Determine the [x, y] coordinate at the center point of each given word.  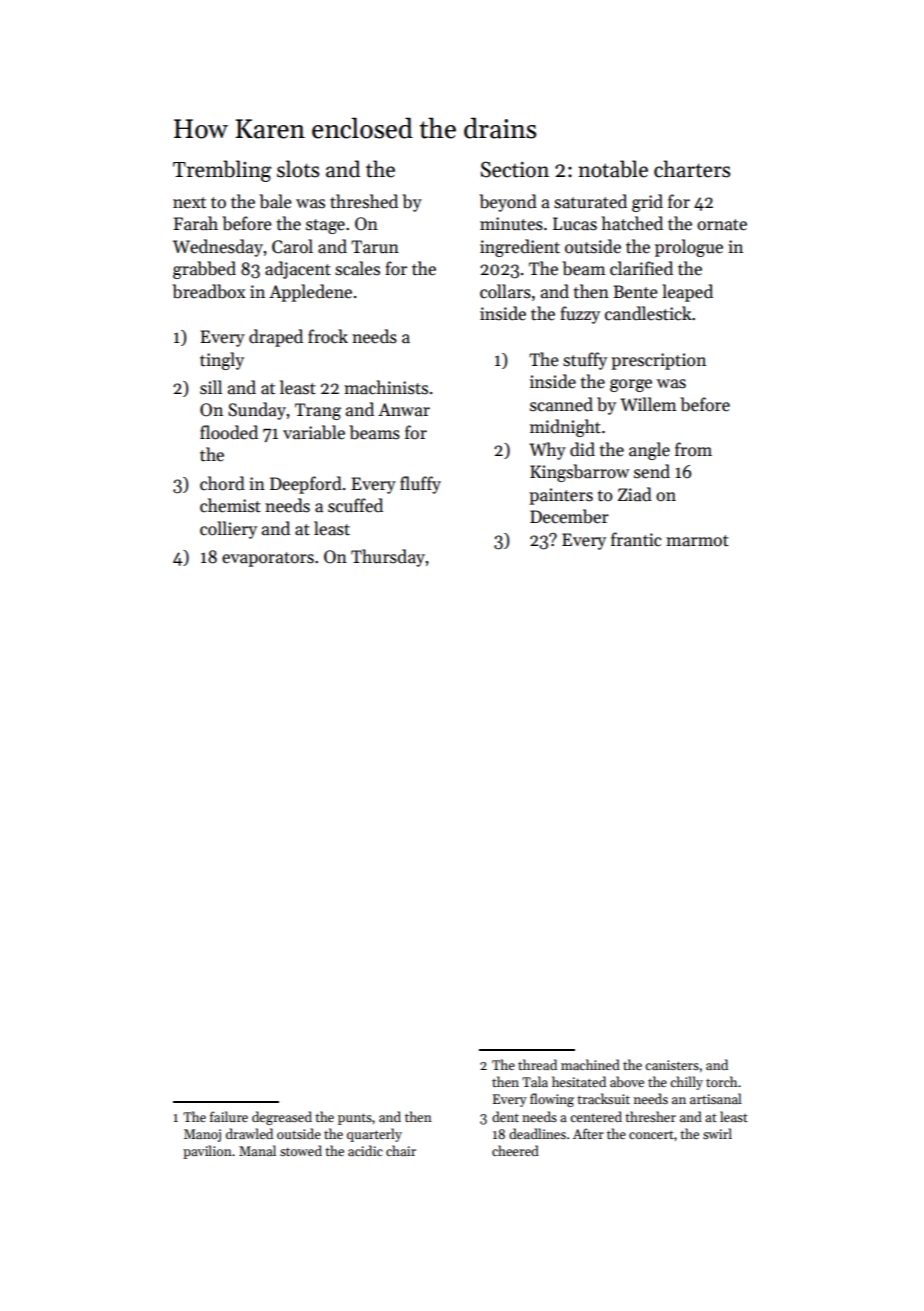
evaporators [268, 559]
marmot [697, 541]
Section [515, 169]
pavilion [207, 1152]
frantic [636, 539]
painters [561, 496]
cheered [515, 1150]
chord [222, 483]
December [569, 516]
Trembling [222, 171]
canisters [672, 1065]
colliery [228, 530]
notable [613, 169]
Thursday [388, 558]
